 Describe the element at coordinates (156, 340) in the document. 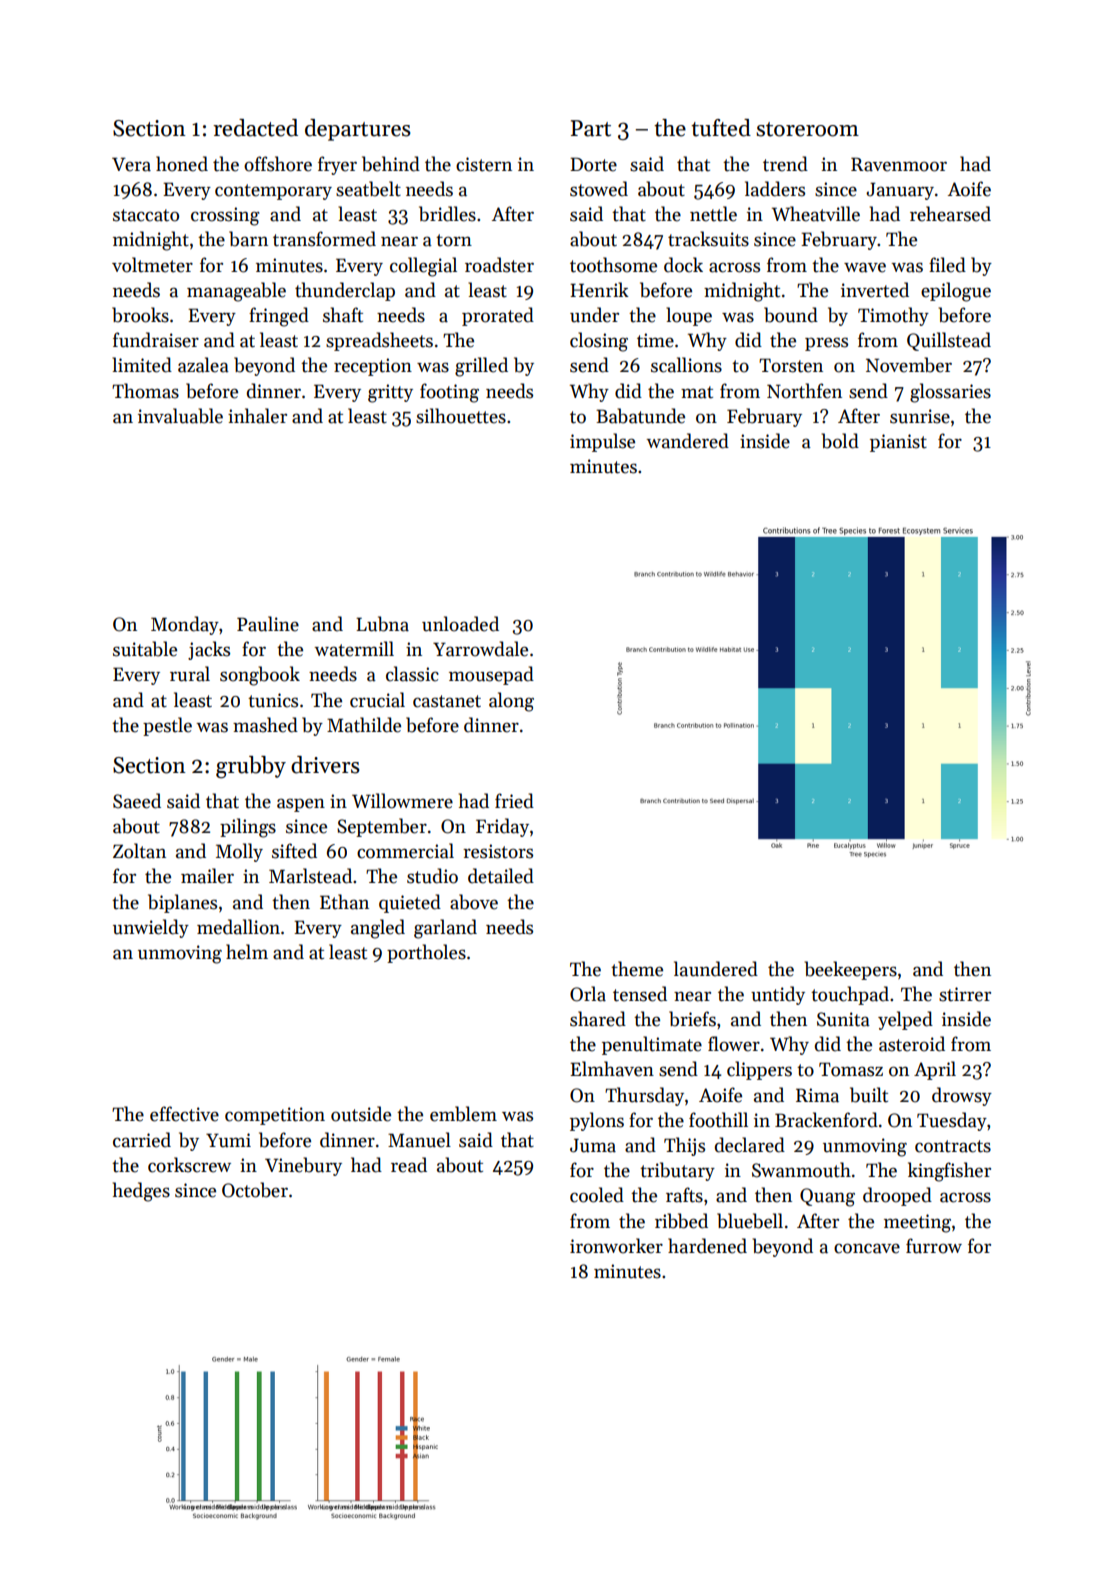

I see `fundraiser` at that location.
